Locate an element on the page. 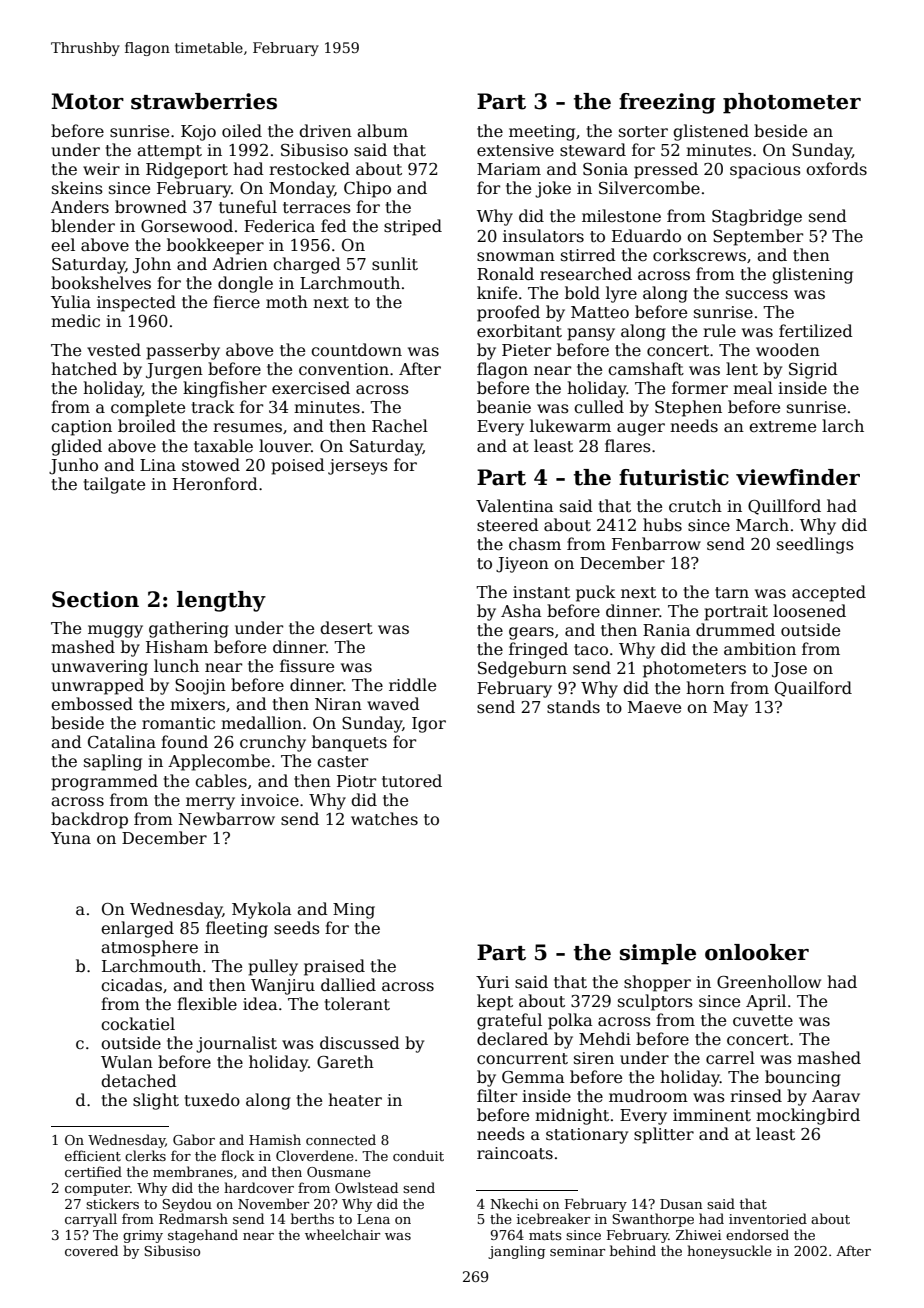 The image size is (924, 1308). steward is located at coordinates (593, 150).
